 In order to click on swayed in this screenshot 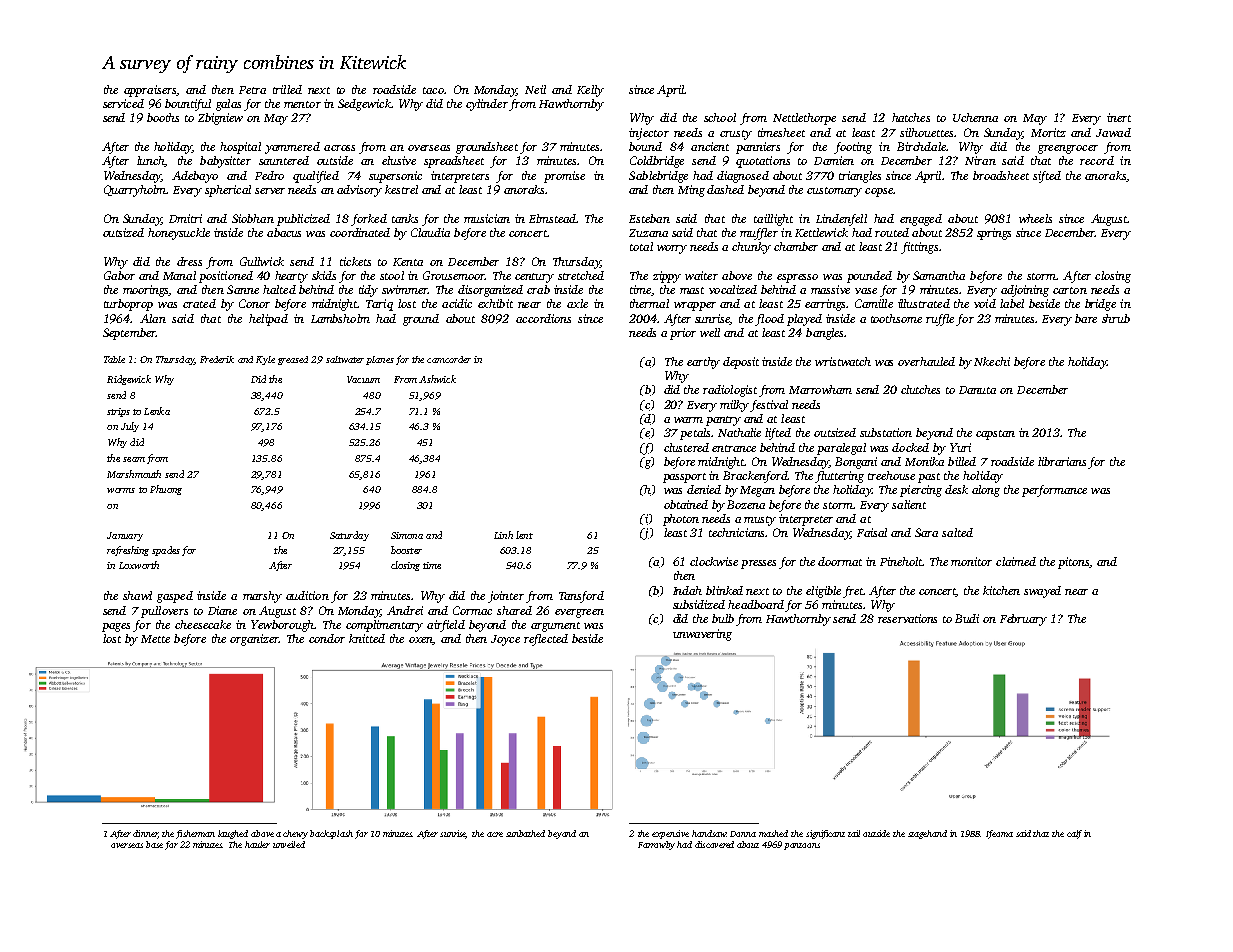, I will do `click(1042, 592)`.
